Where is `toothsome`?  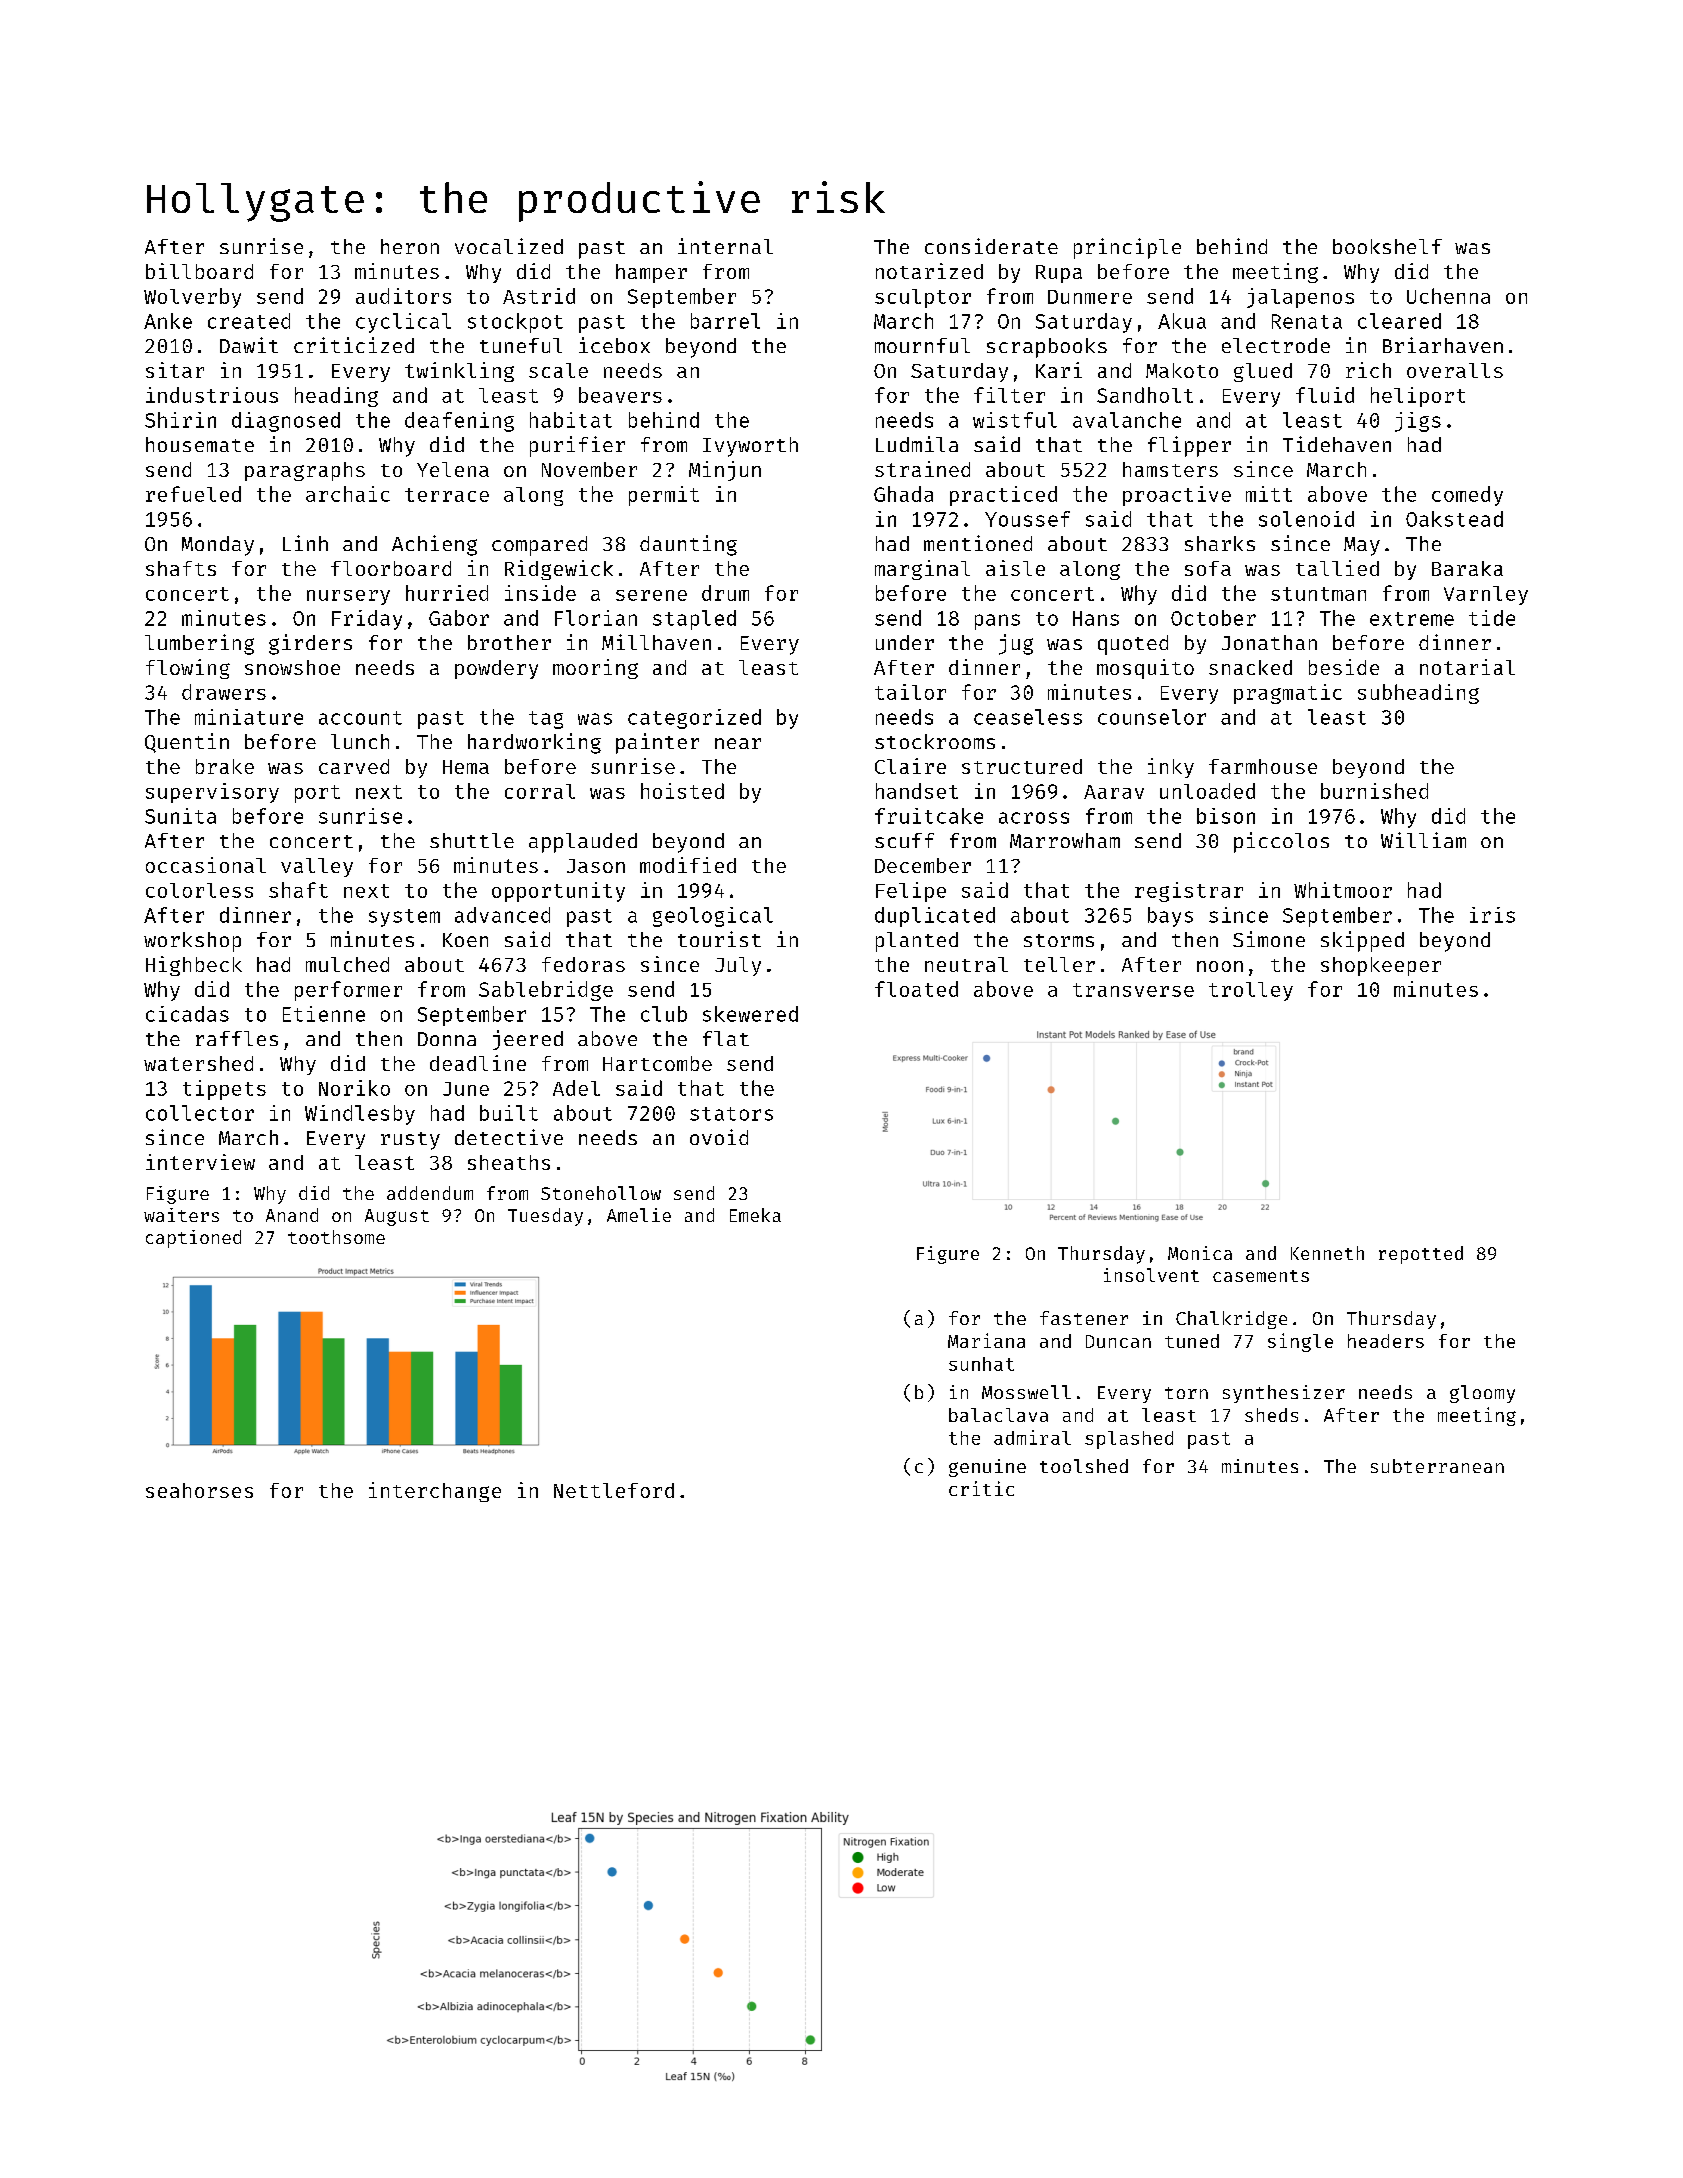
toothsome is located at coordinates (336, 1237).
